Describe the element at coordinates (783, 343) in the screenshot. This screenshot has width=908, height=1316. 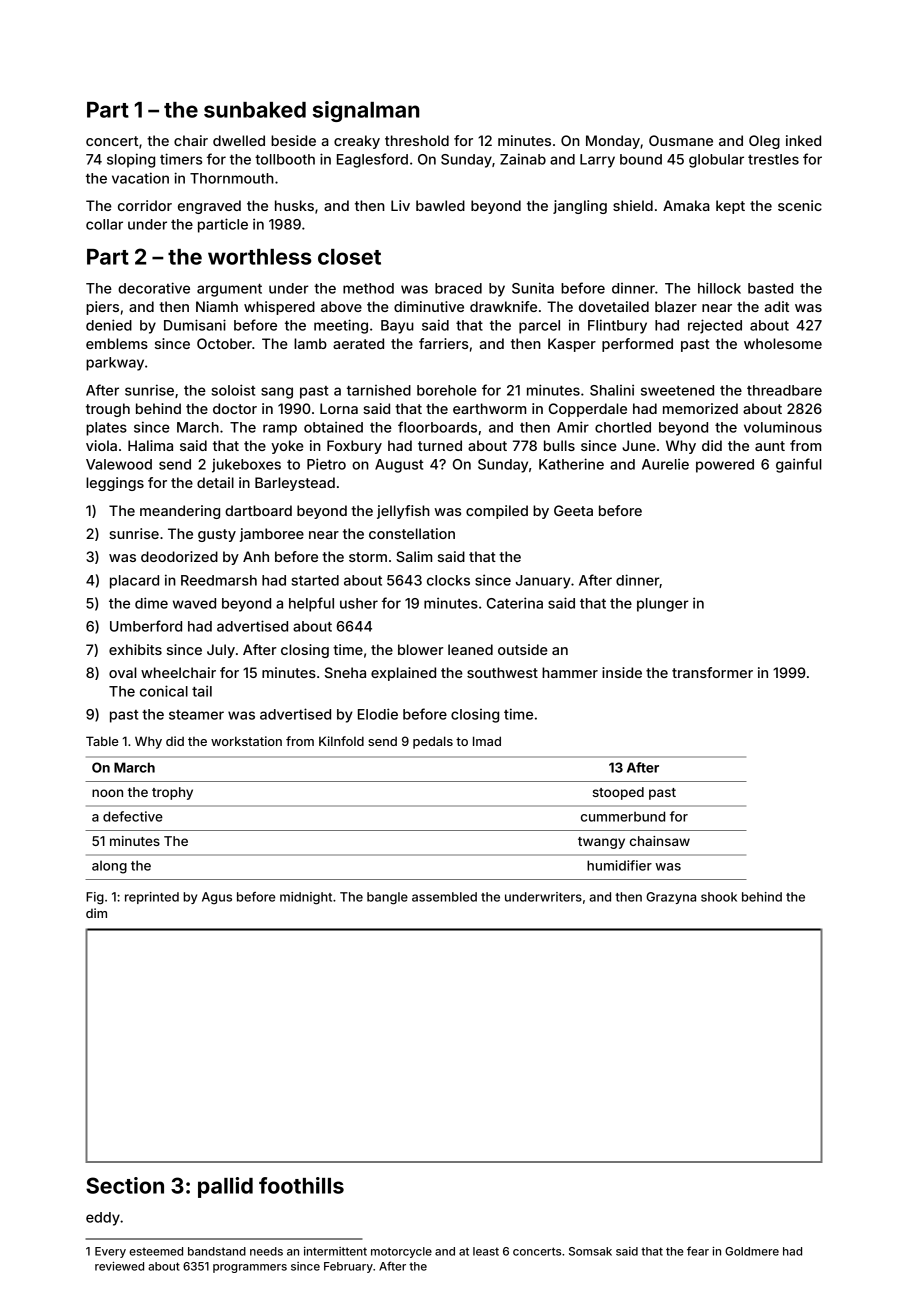
I see `wholesome` at that location.
